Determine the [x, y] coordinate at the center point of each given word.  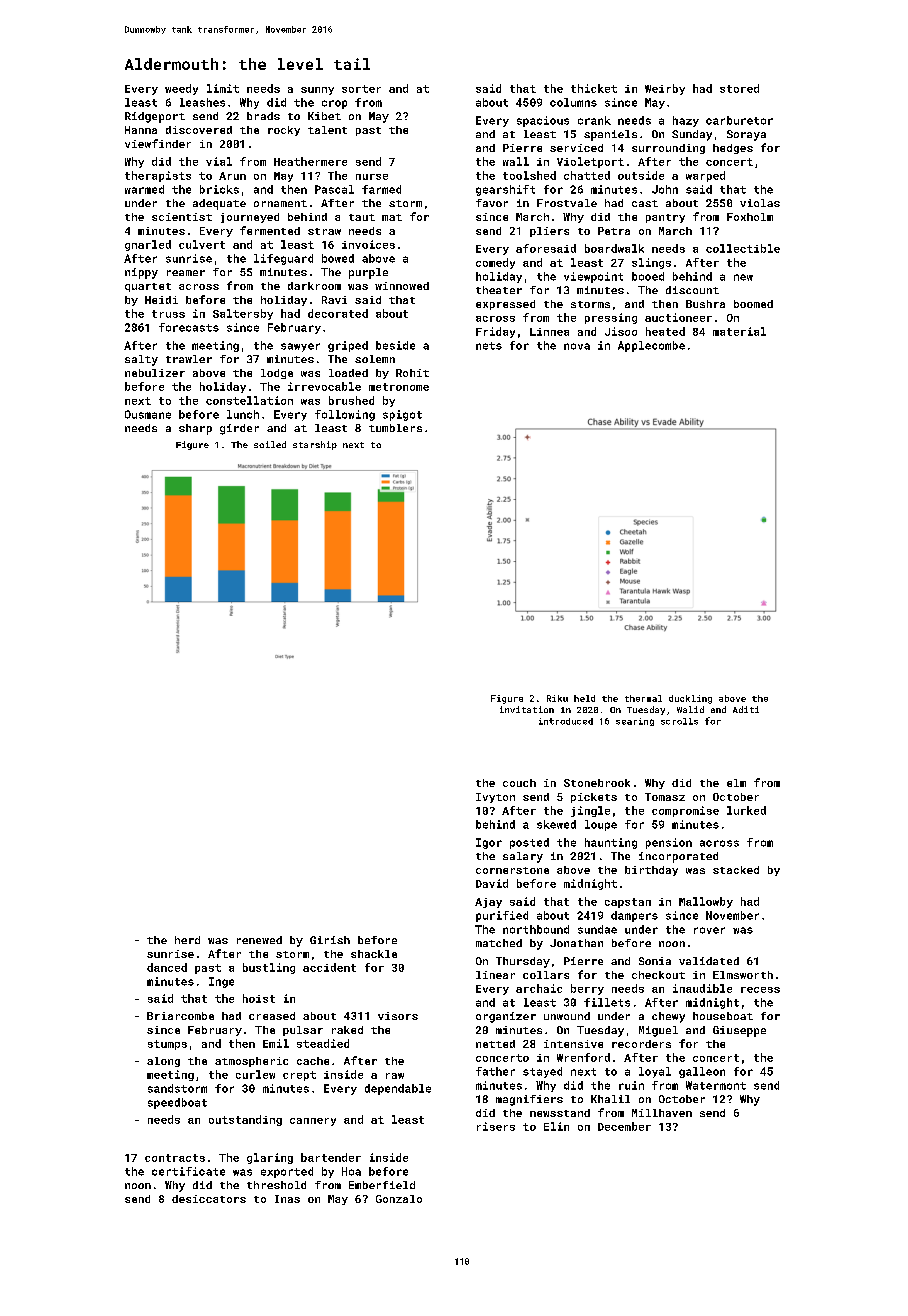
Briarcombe [180, 1016]
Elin [556, 1126]
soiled [270, 444]
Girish [330, 940]
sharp [195, 429]
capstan [628, 903]
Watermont [716, 1085]
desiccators [209, 1199]
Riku [557, 698]
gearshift [505, 190]
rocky [284, 131]
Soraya [746, 135]
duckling [690, 699]
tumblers [395, 428]
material [739, 331]
